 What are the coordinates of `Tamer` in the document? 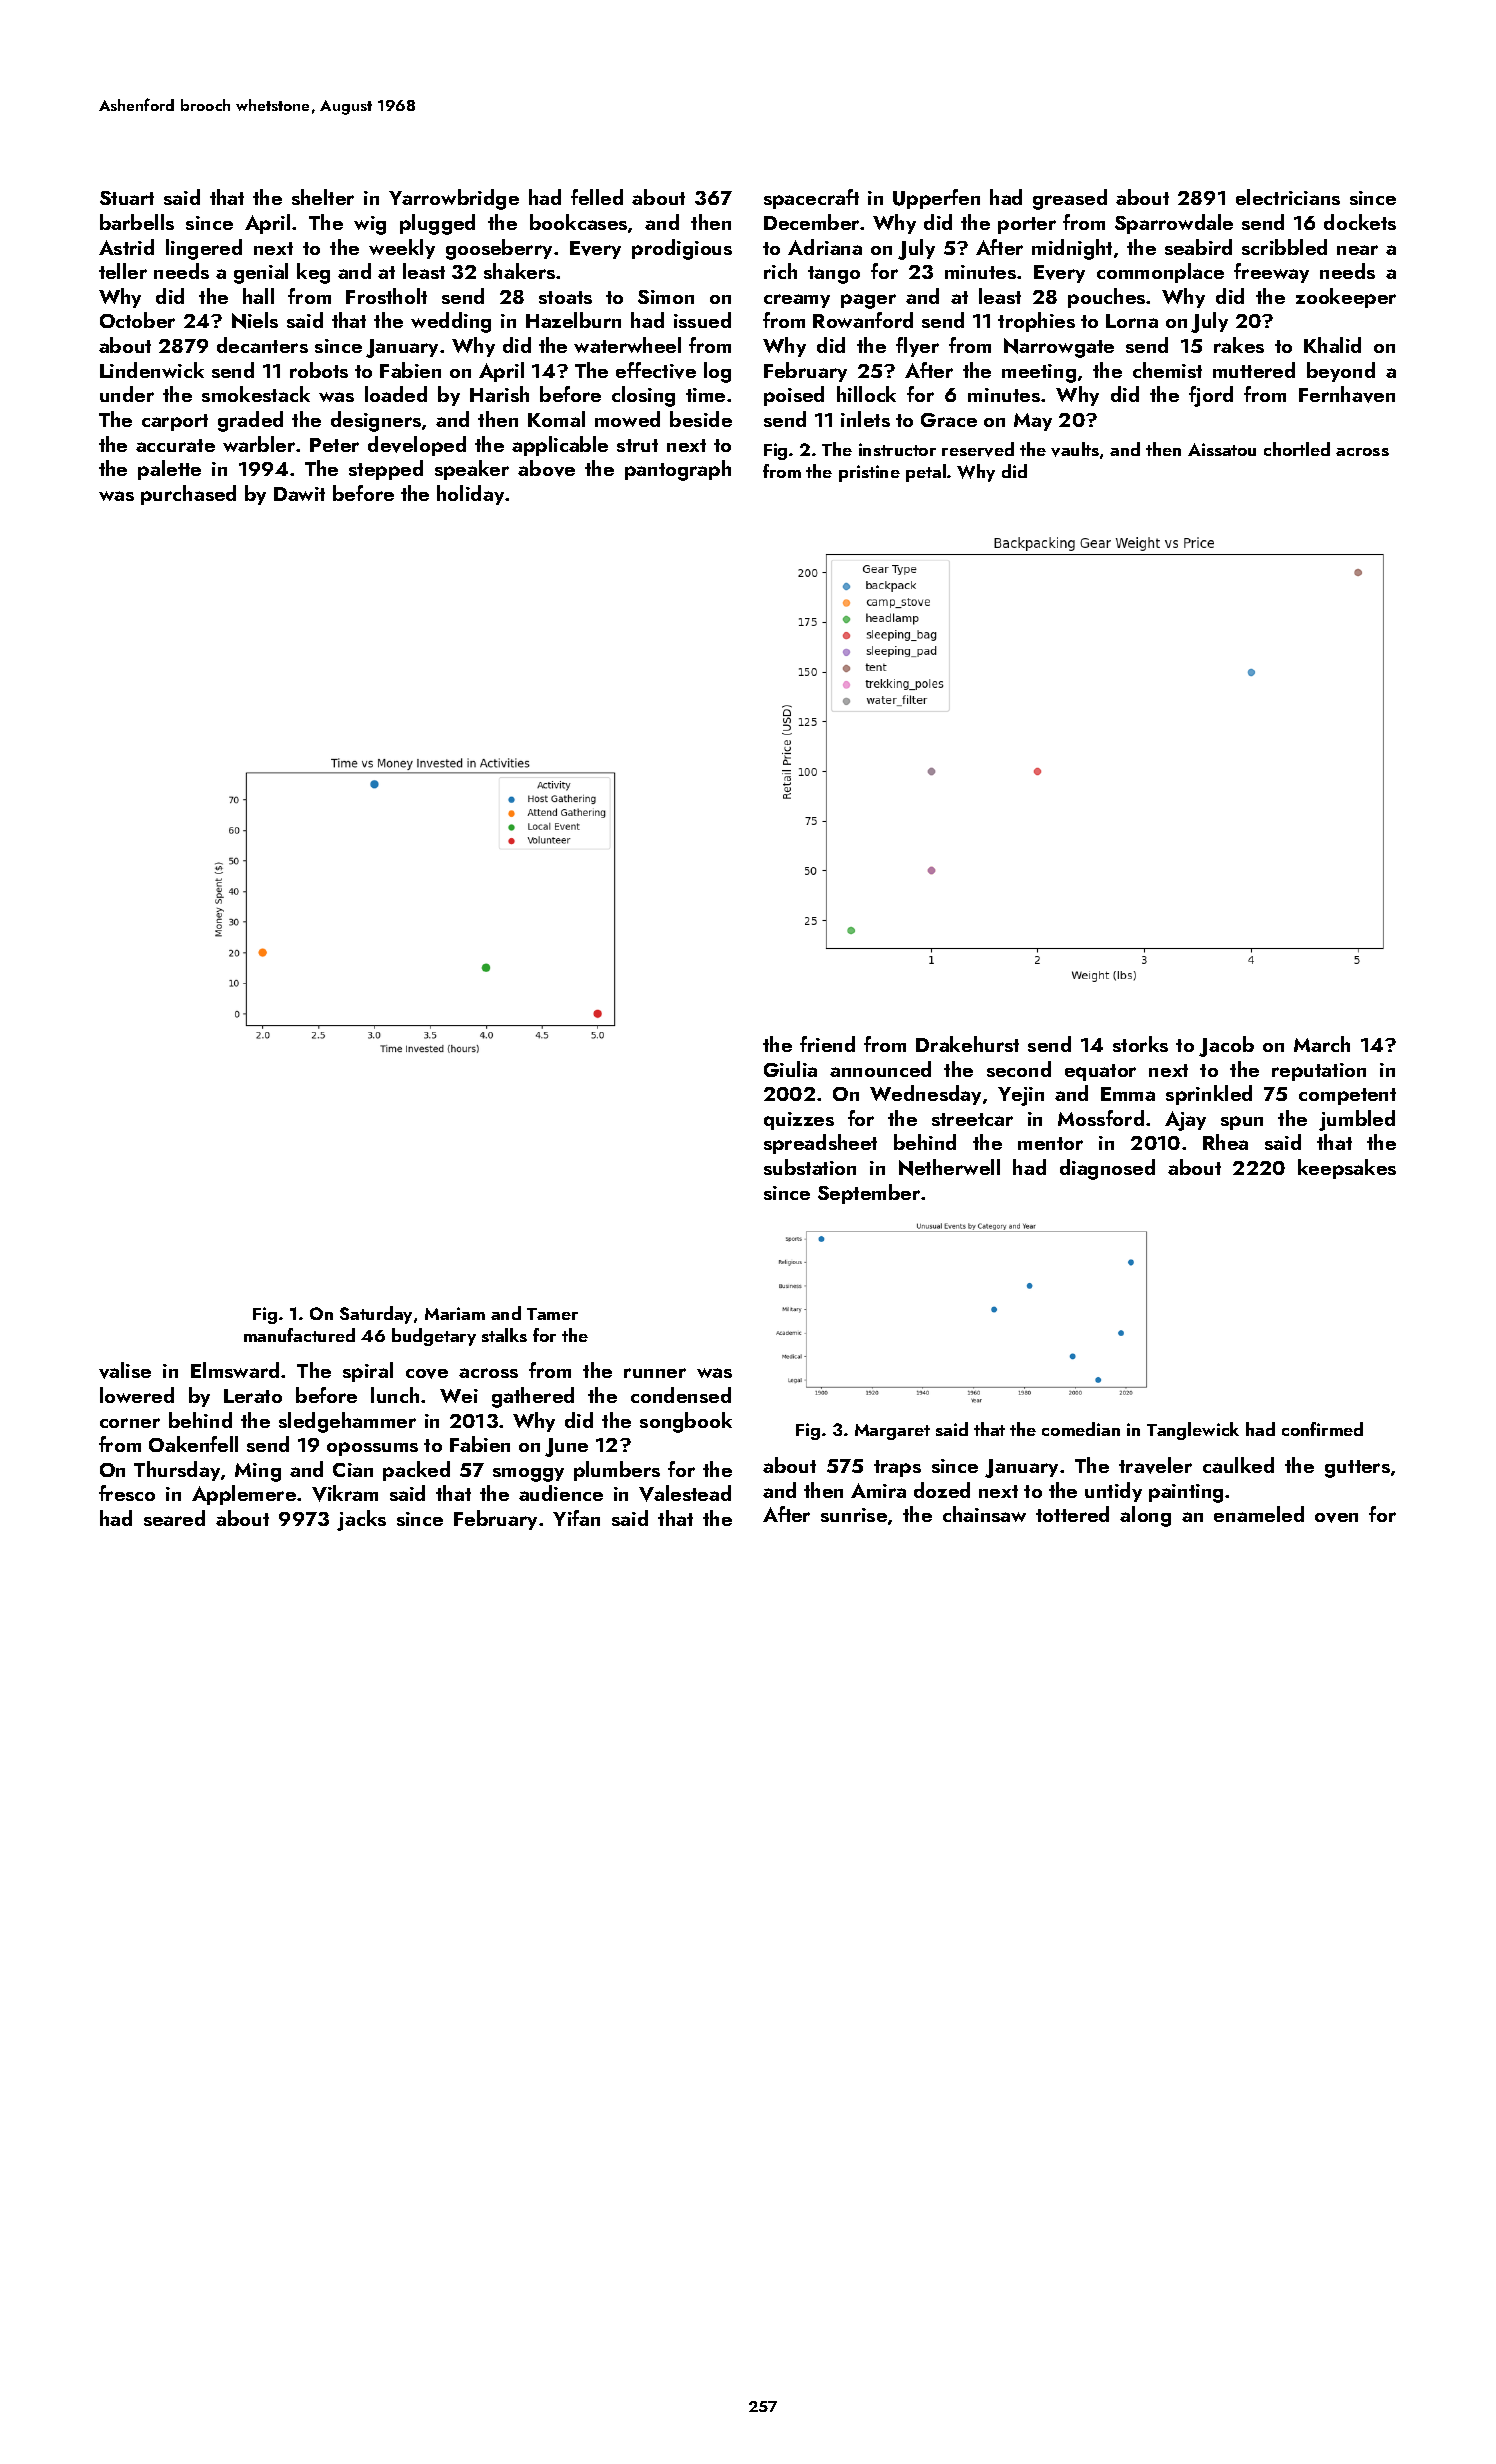 It's located at (552, 1314).
